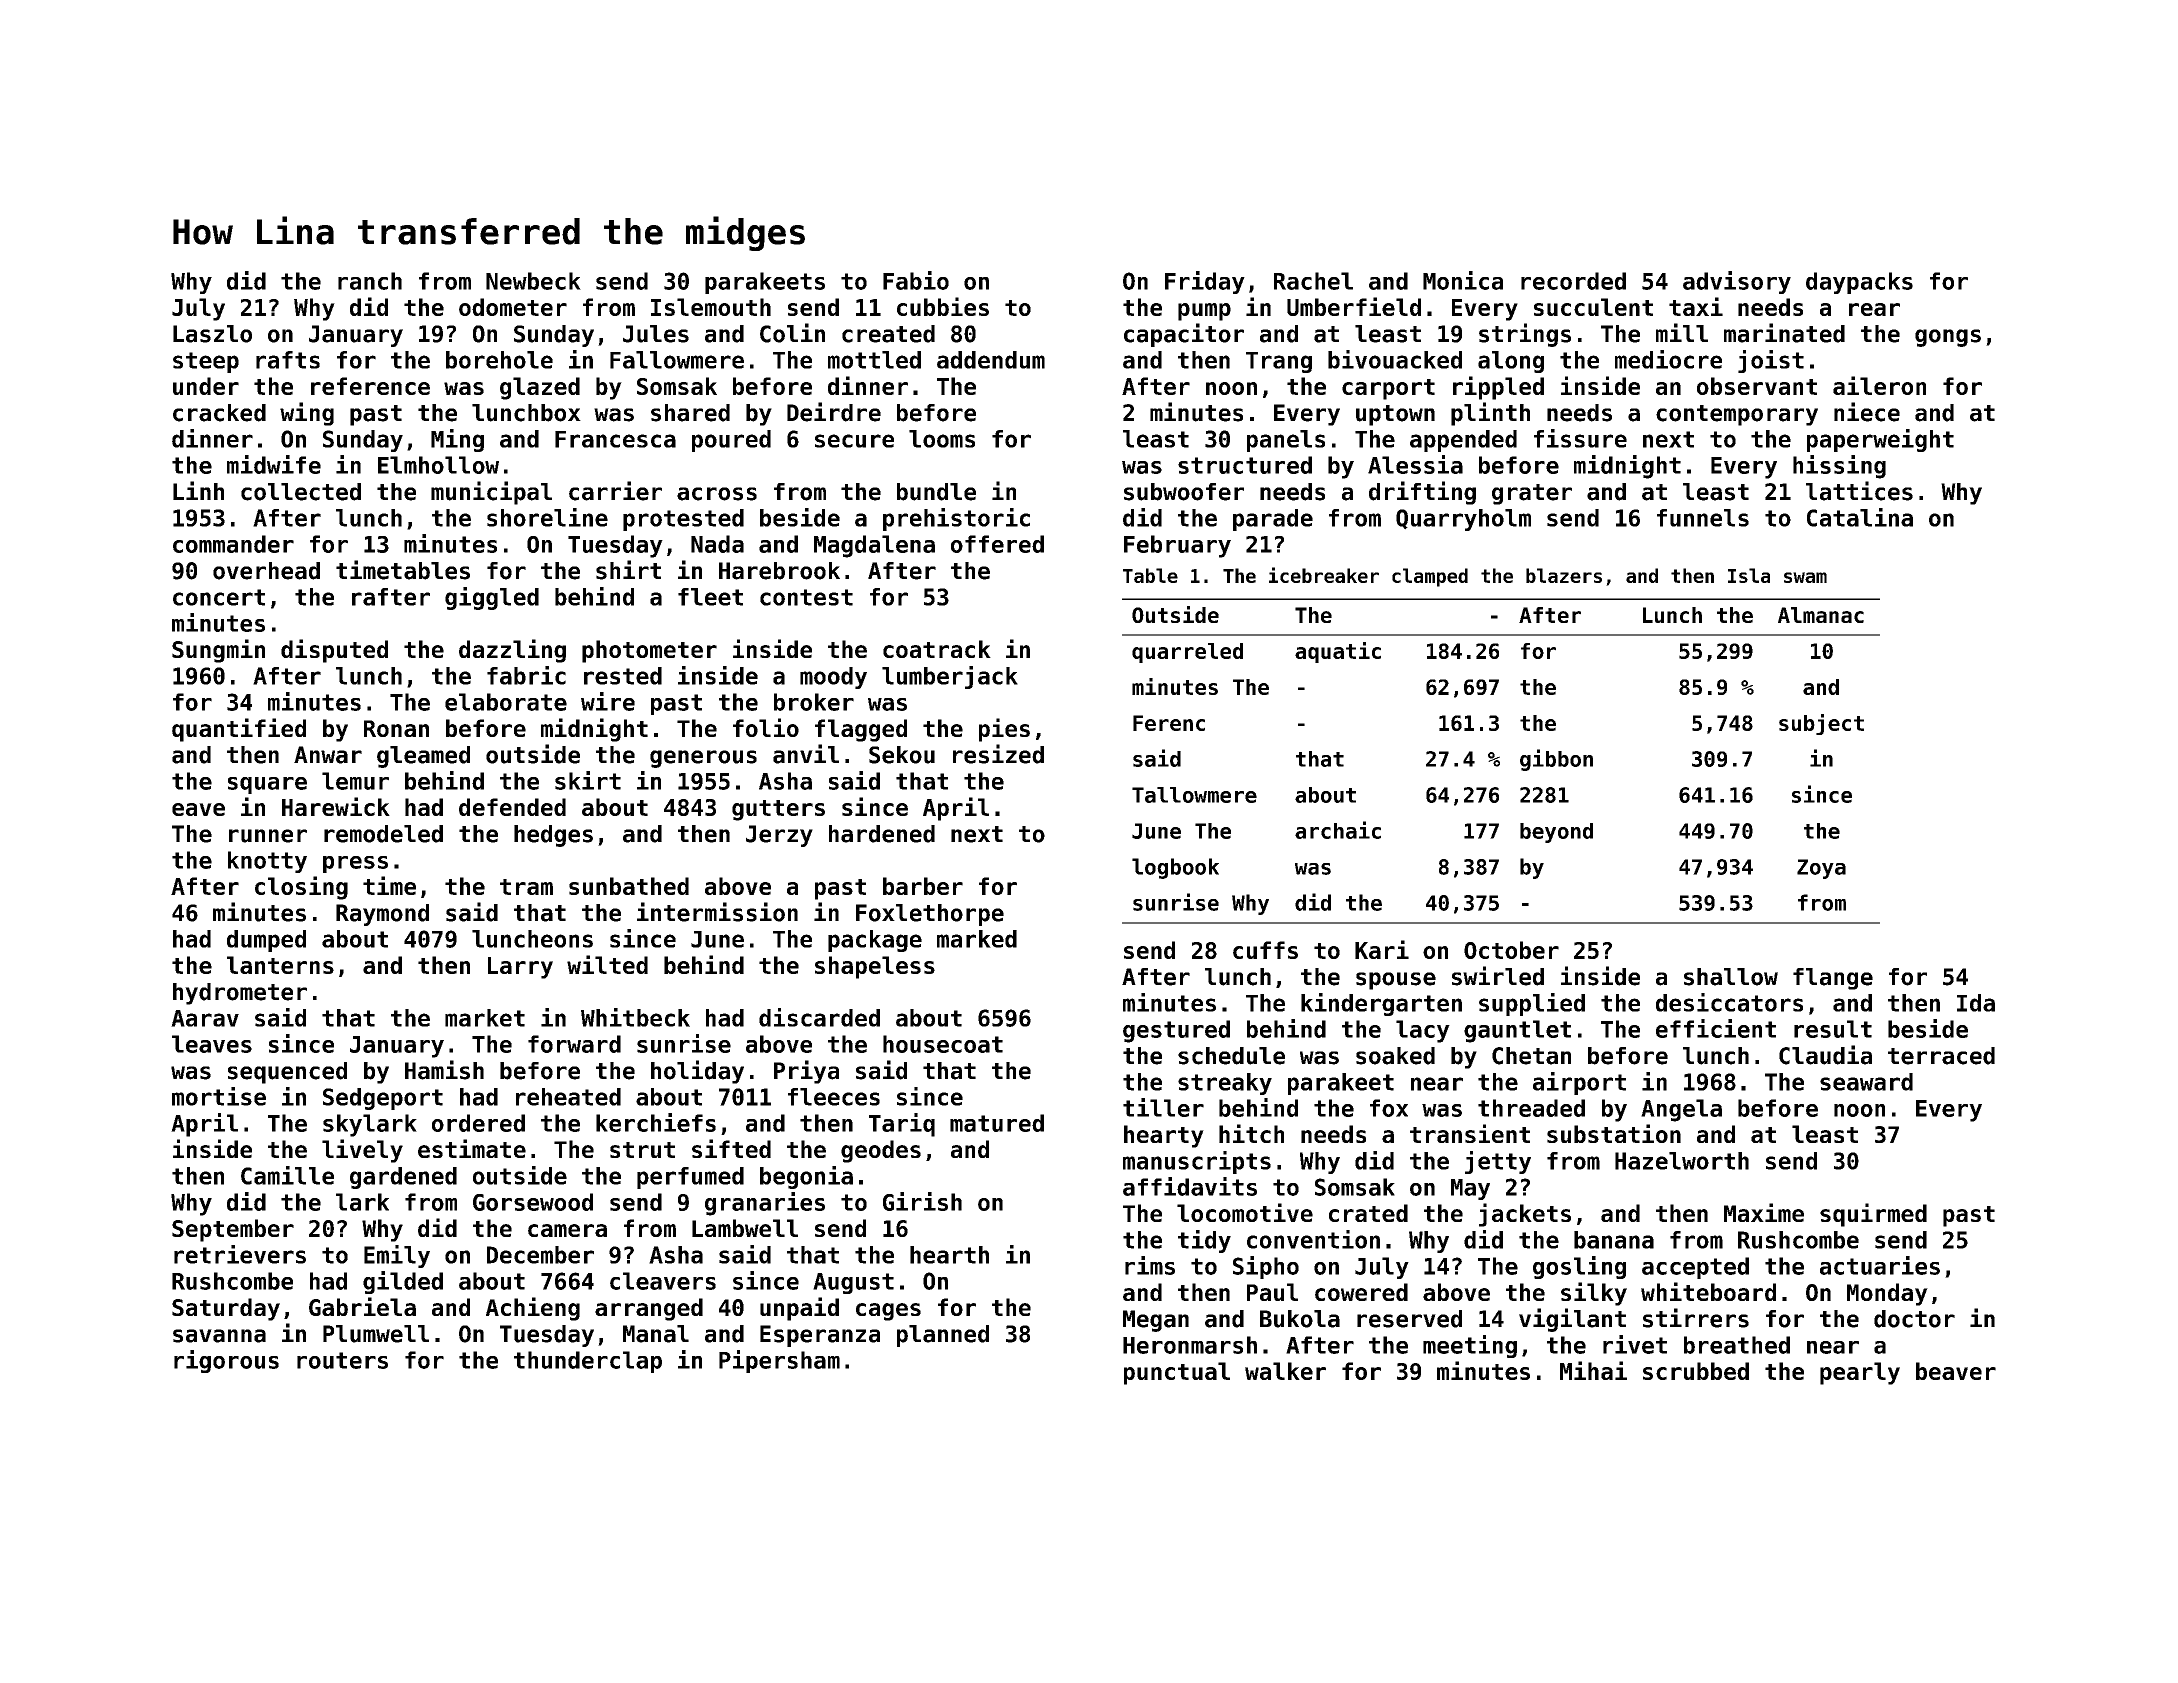 The width and height of the screenshot is (2178, 1683). What do you see at coordinates (1833, 1029) in the screenshot?
I see `result` at bounding box center [1833, 1029].
